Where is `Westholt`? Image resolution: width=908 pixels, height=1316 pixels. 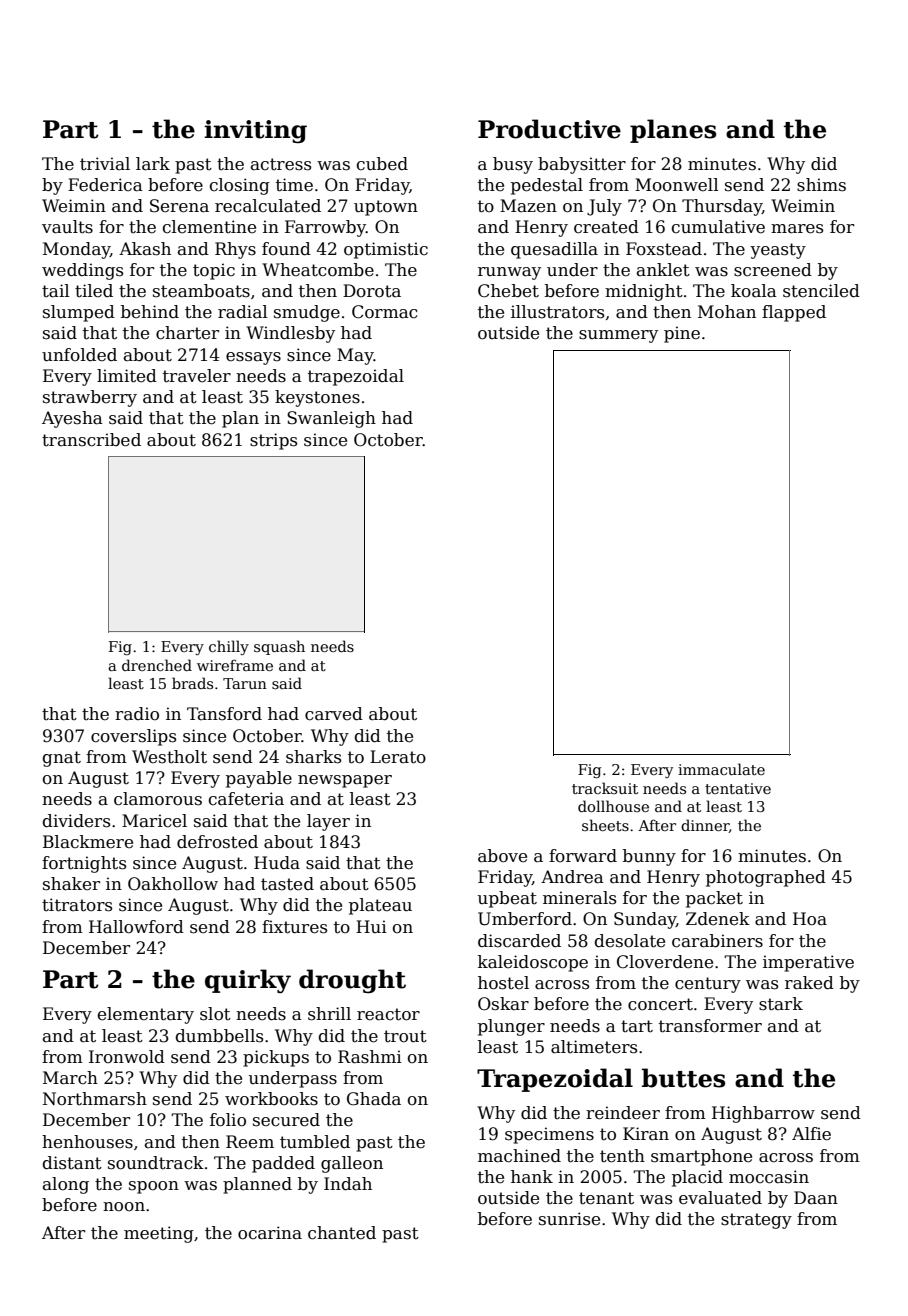
Westholt is located at coordinates (169, 757).
